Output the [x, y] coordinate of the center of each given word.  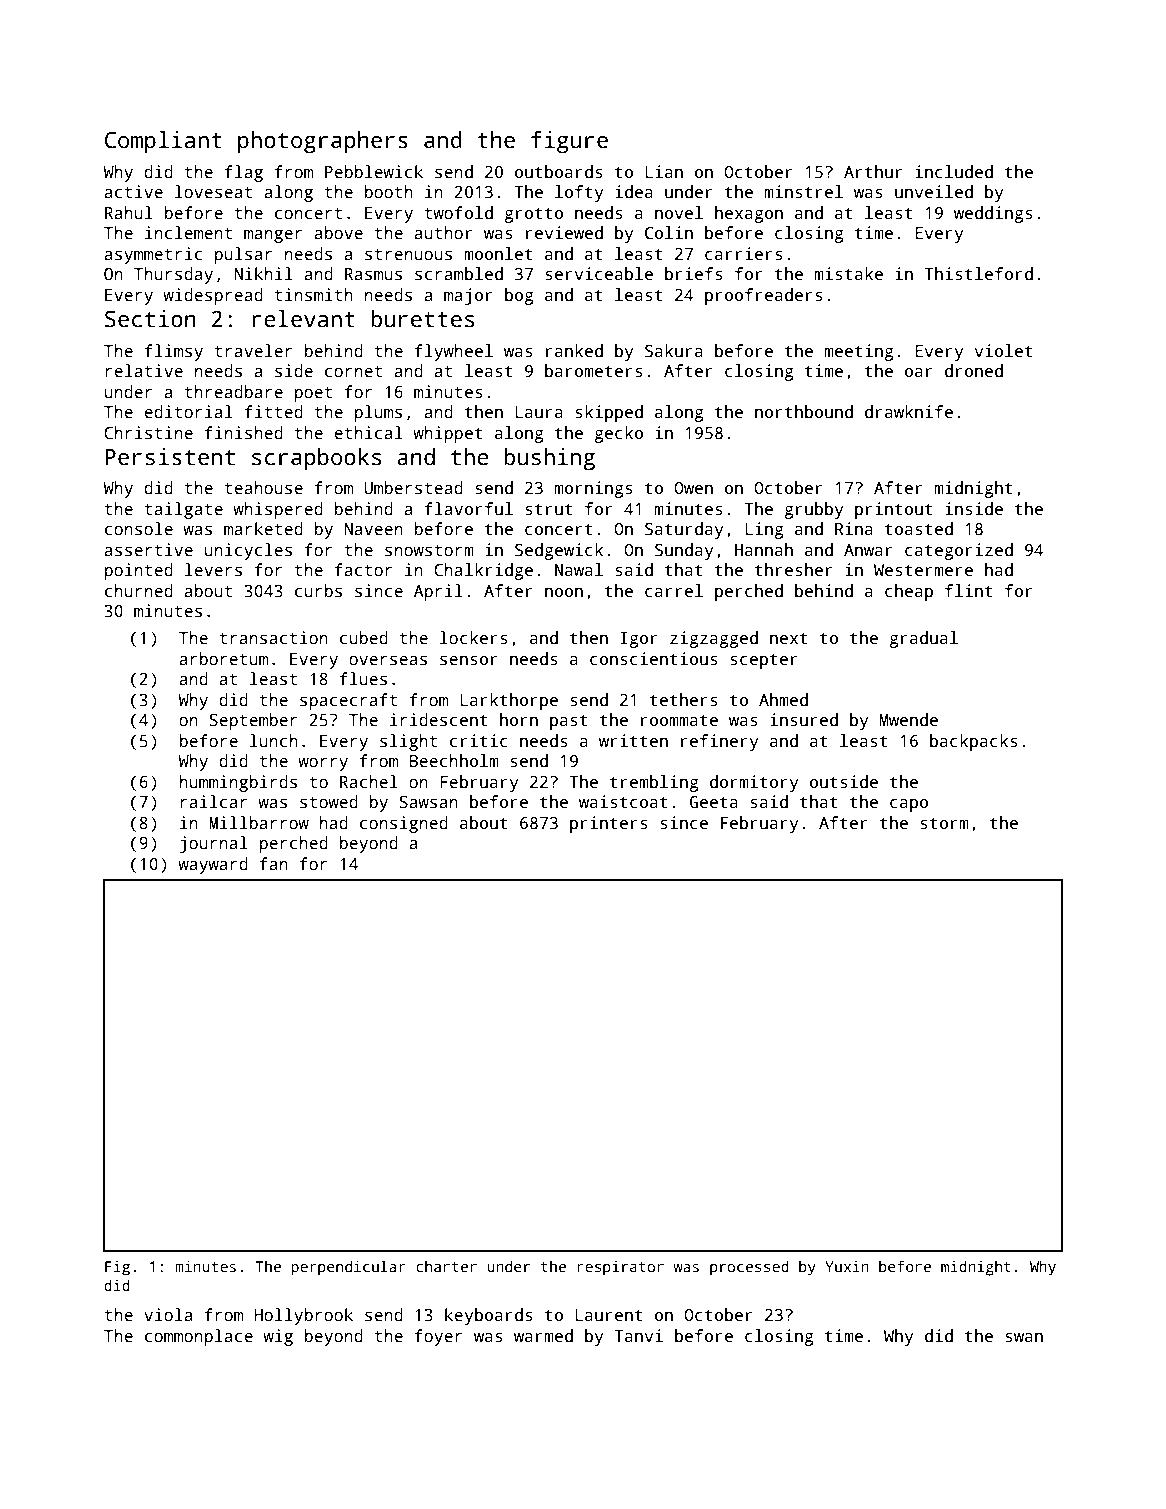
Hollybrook [303, 1316]
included [954, 172]
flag [244, 173]
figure [569, 142]
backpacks [974, 742]
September [253, 721]
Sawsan [429, 802]
